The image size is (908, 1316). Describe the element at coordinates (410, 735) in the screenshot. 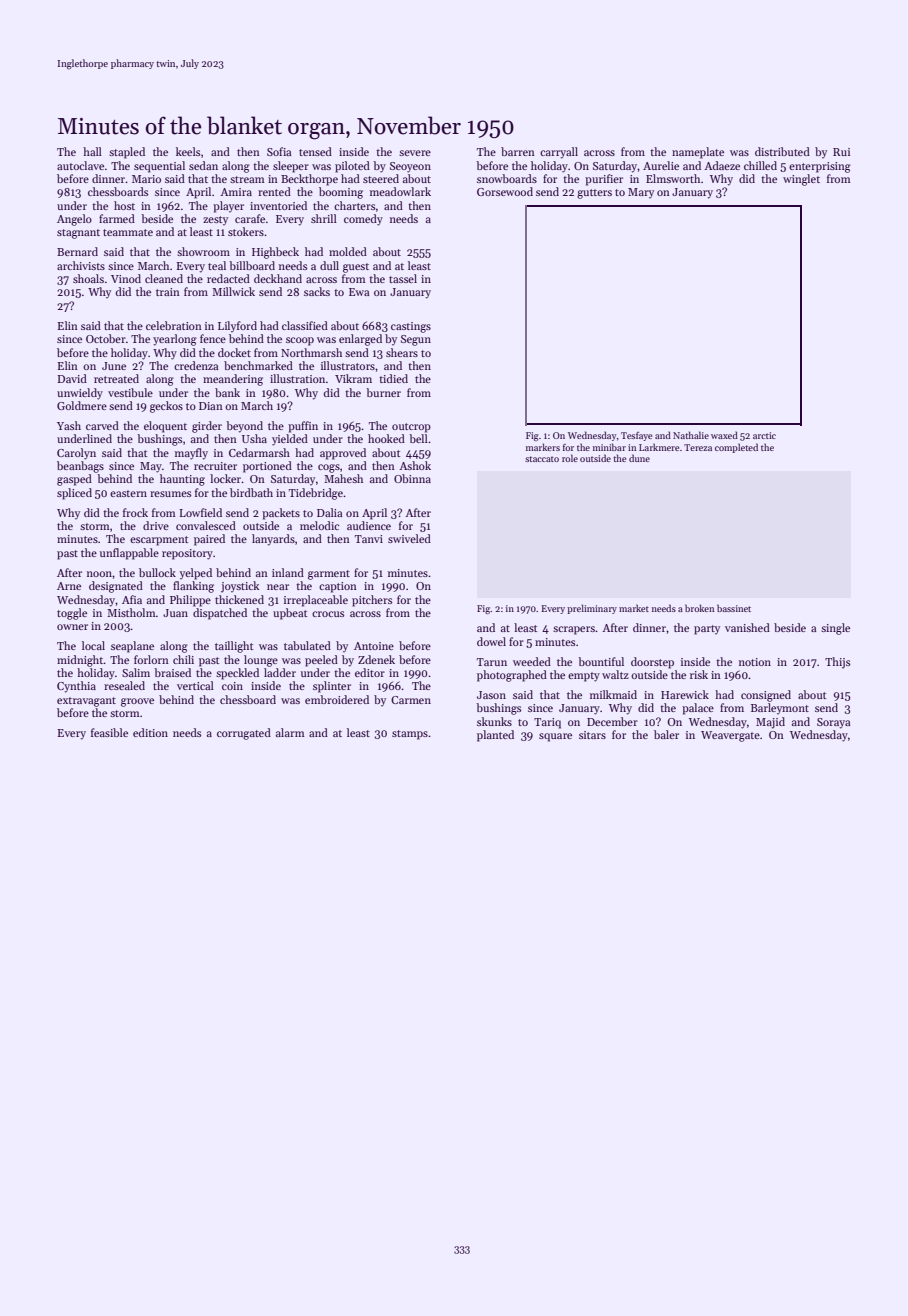

I see `stamps` at that location.
